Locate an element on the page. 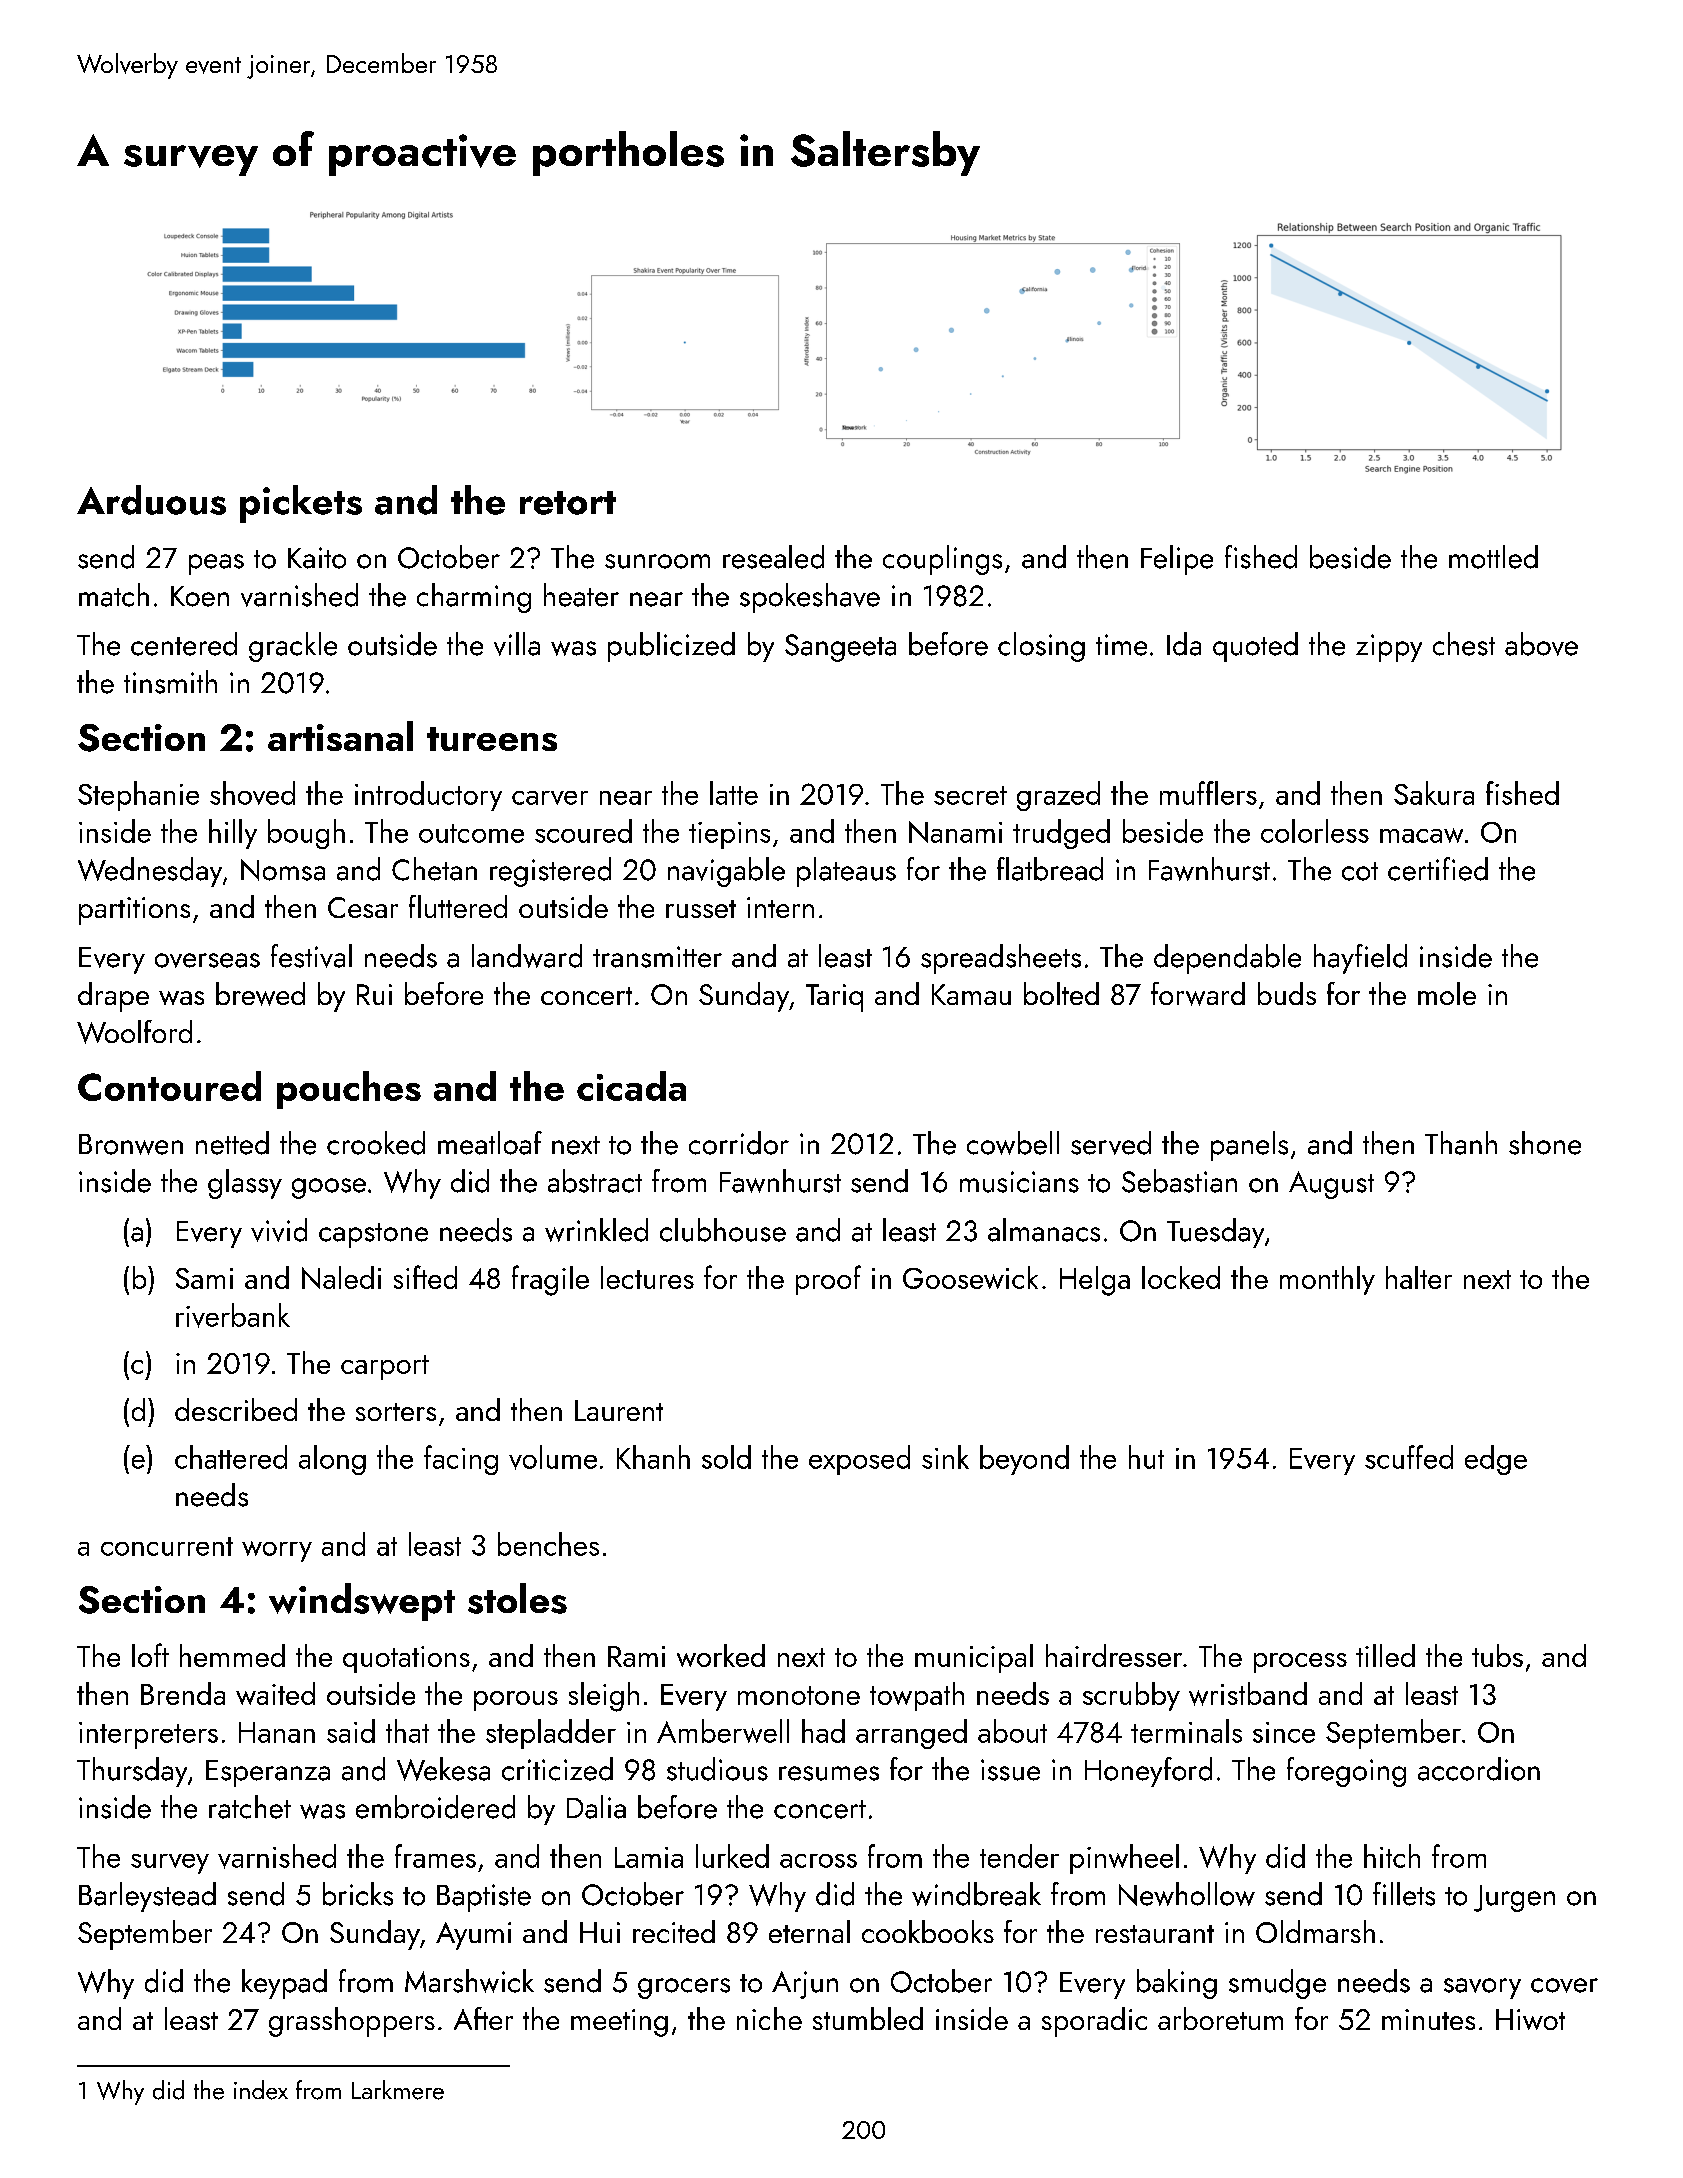 The height and width of the image is (2178, 1683). process is located at coordinates (1300, 1663).
